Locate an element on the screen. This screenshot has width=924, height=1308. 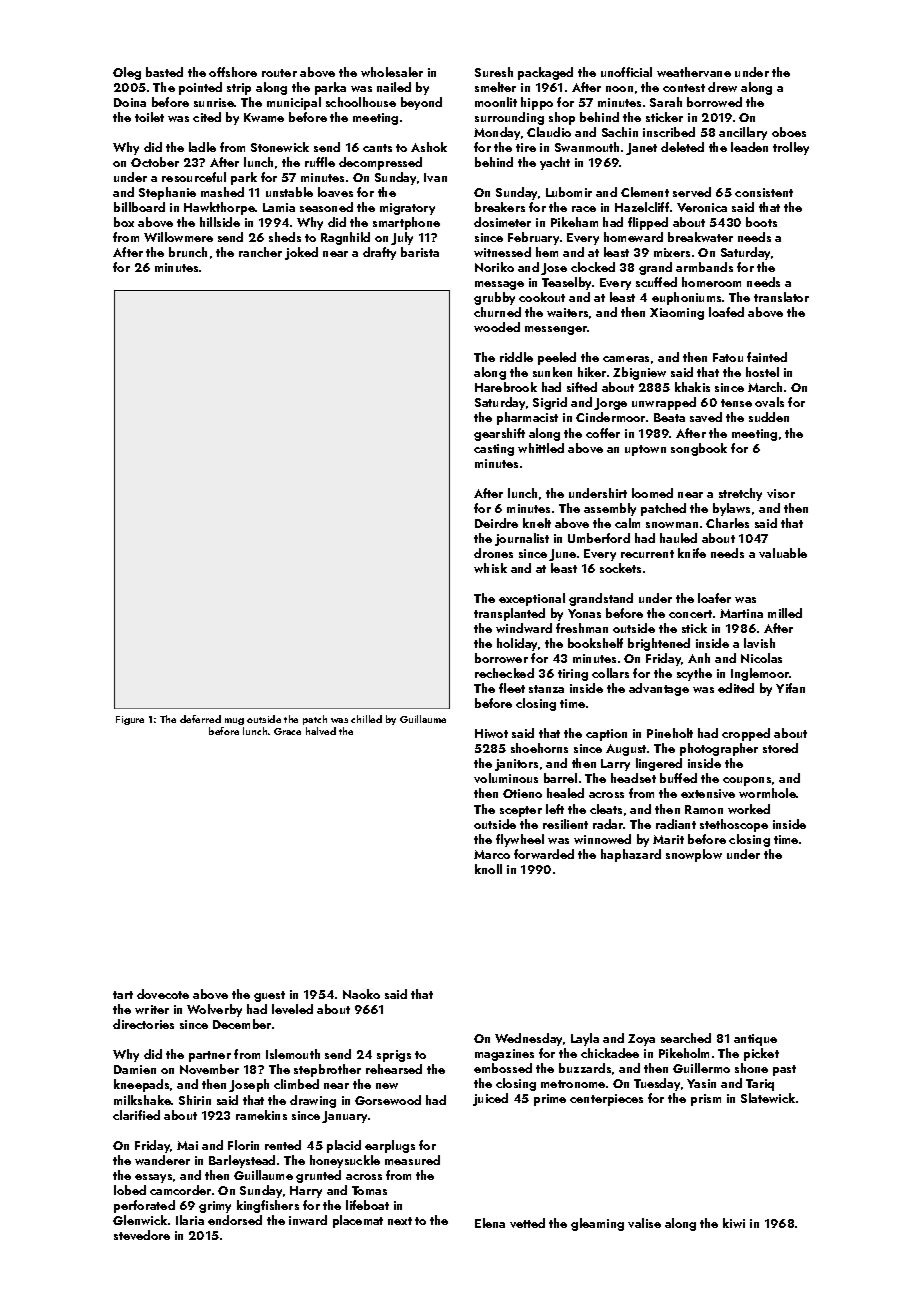
Monday is located at coordinates (497, 133).
